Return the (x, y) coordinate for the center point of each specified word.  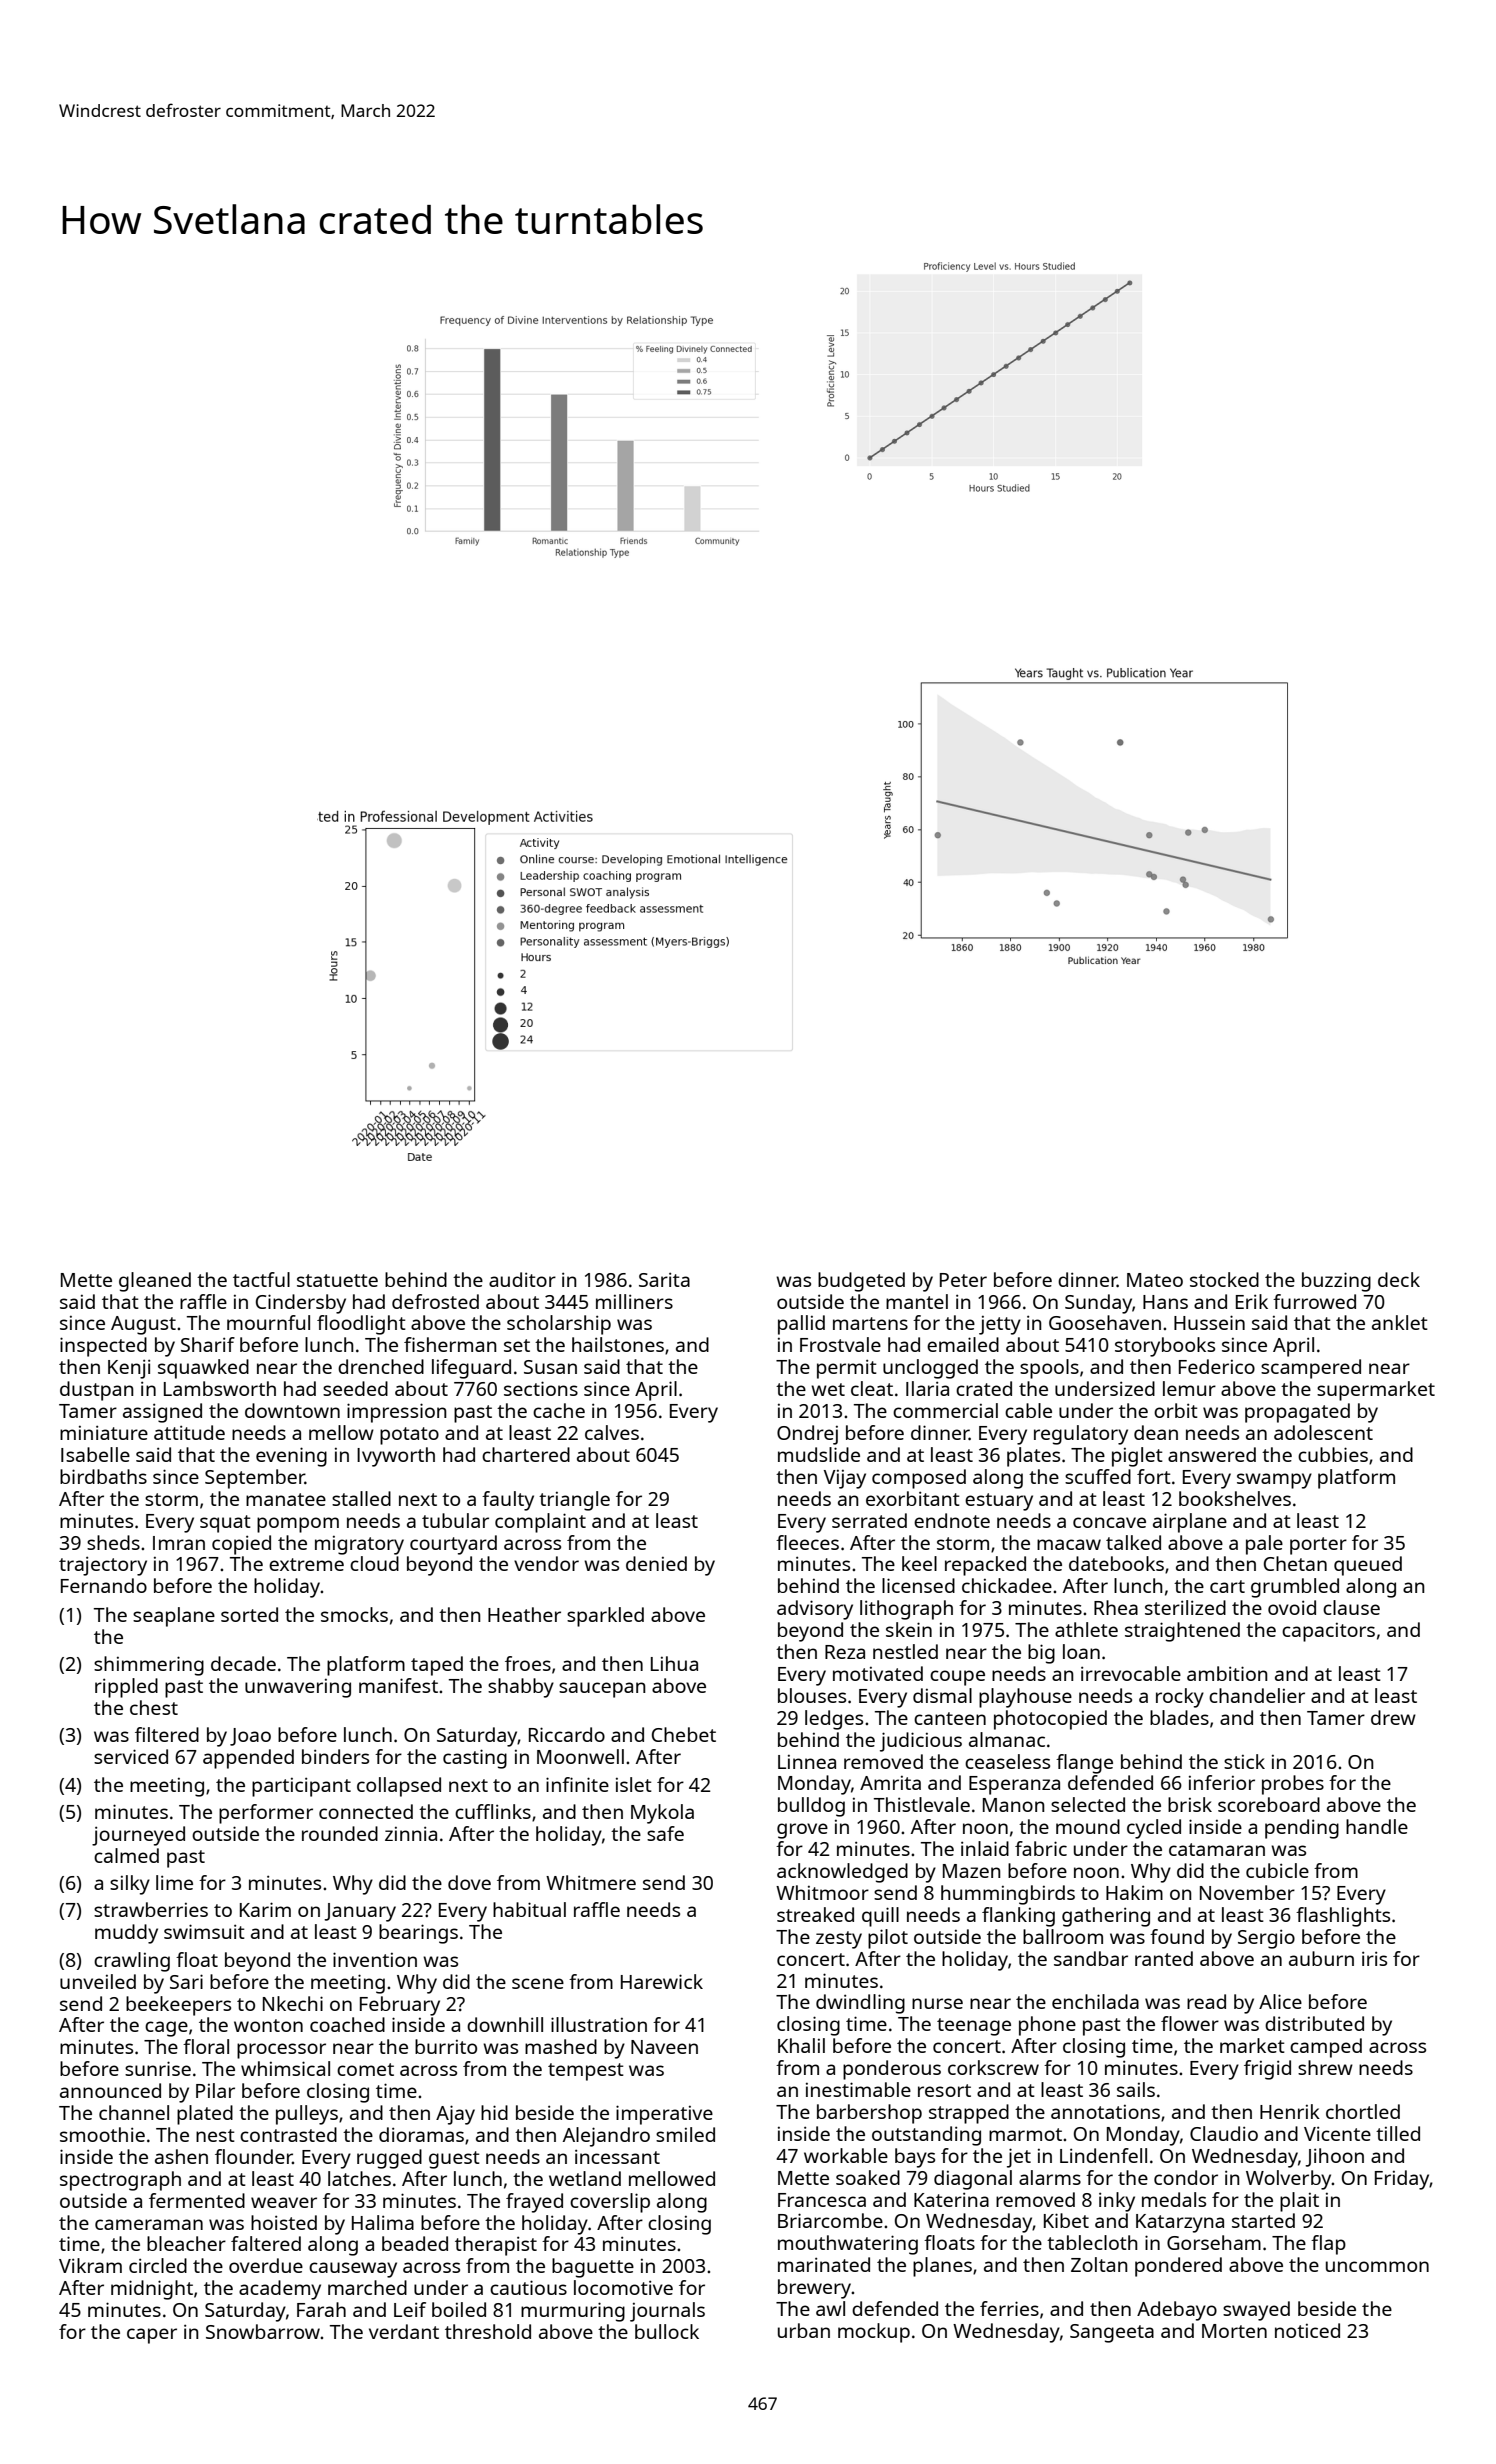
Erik (1252, 1301)
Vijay (845, 1479)
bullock (667, 2331)
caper (152, 2336)
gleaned (155, 1282)
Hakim (1134, 1892)
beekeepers (178, 2006)
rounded (340, 1833)
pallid (801, 1325)
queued (1368, 1566)
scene (538, 1983)
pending (1302, 1829)
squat (225, 1524)
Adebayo (1177, 2311)
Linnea (807, 1762)
